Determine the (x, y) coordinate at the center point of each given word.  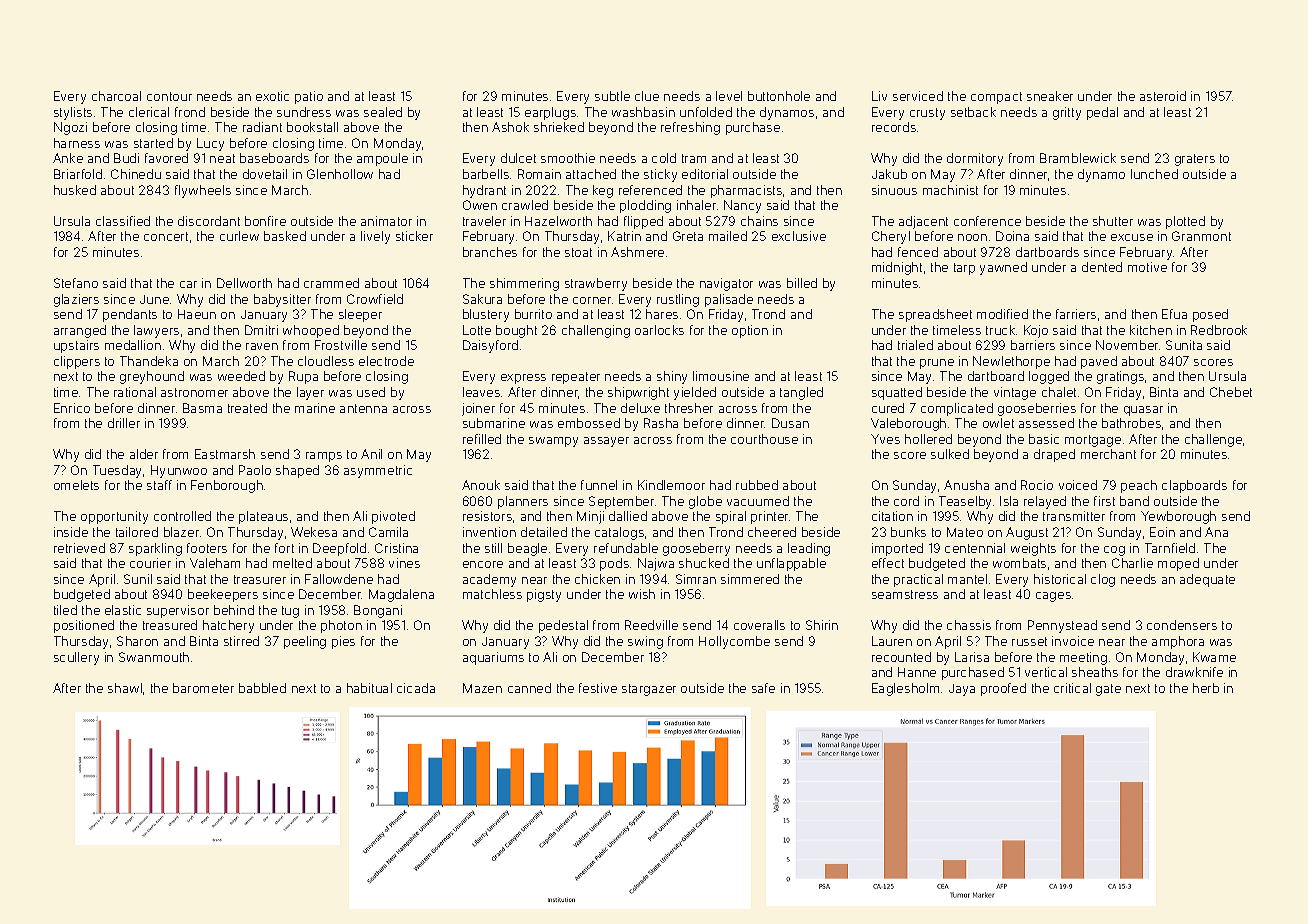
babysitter (282, 300)
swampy (553, 442)
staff (159, 485)
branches (490, 252)
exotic (272, 96)
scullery (76, 658)
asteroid (1163, 96)
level (729, 96)
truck (1000, 330)
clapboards (1194, 486)
